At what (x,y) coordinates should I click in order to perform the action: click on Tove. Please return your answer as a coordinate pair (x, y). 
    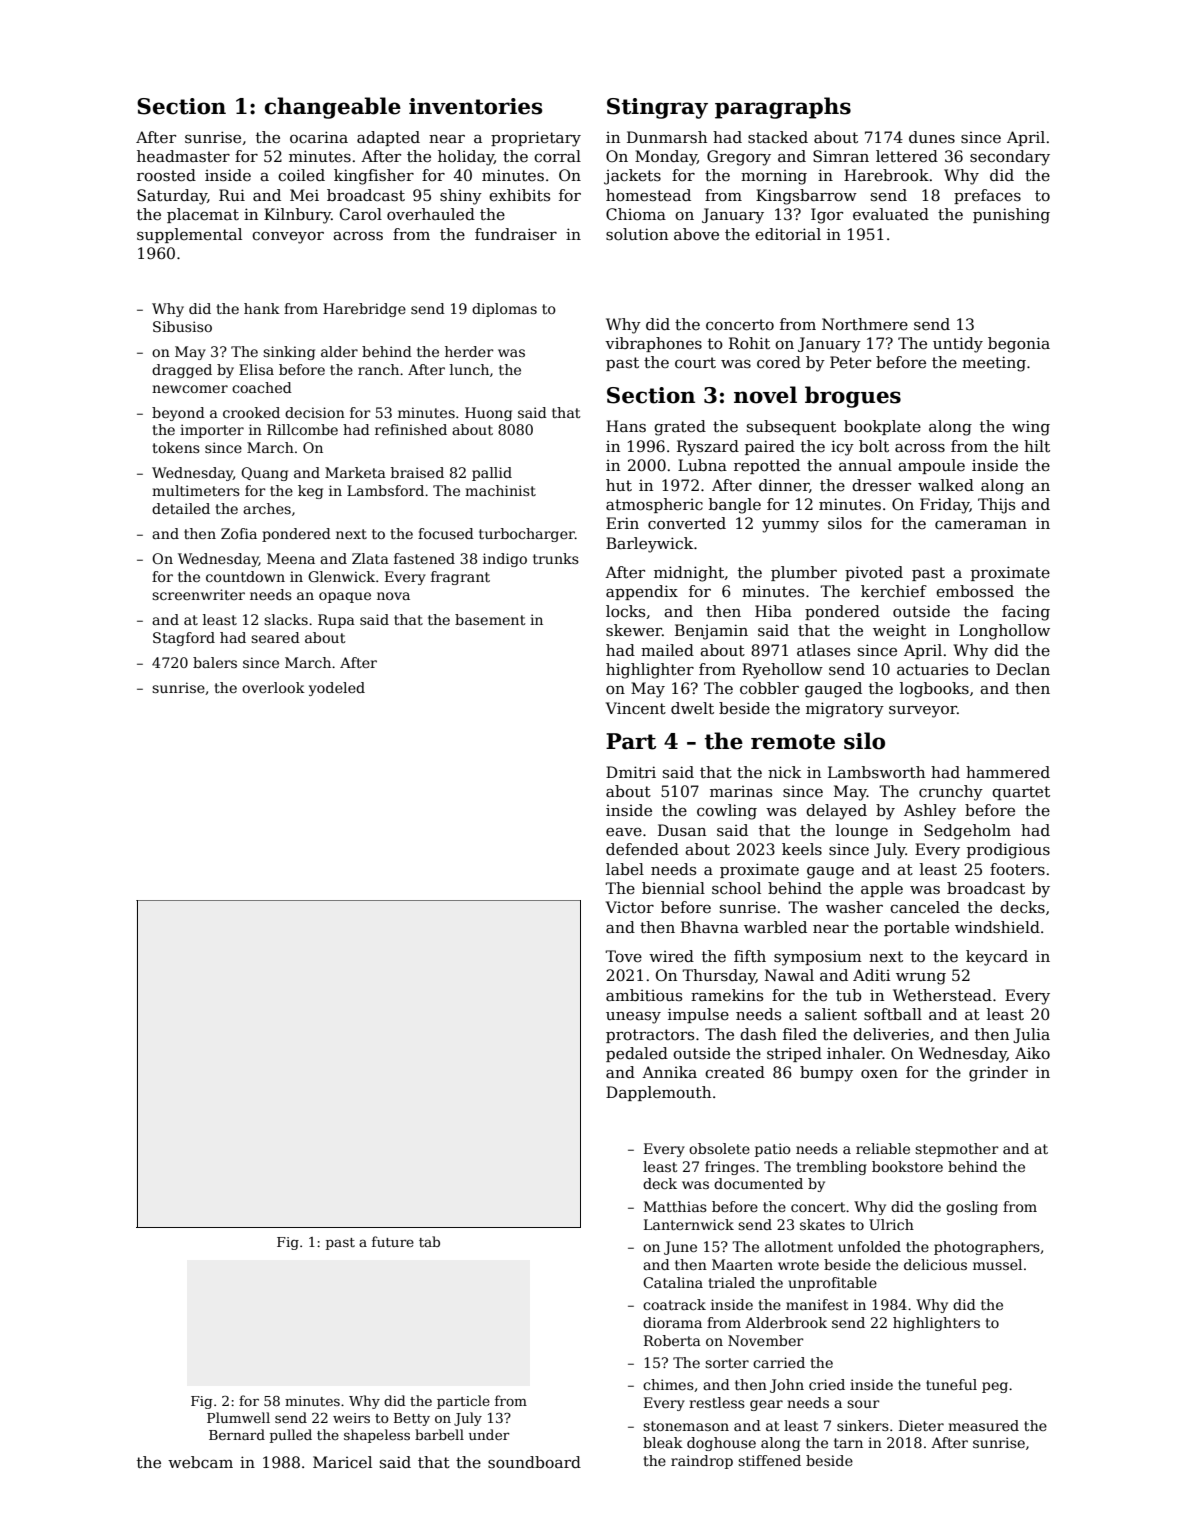
    Looking at the image, I should click on (623, 956).
